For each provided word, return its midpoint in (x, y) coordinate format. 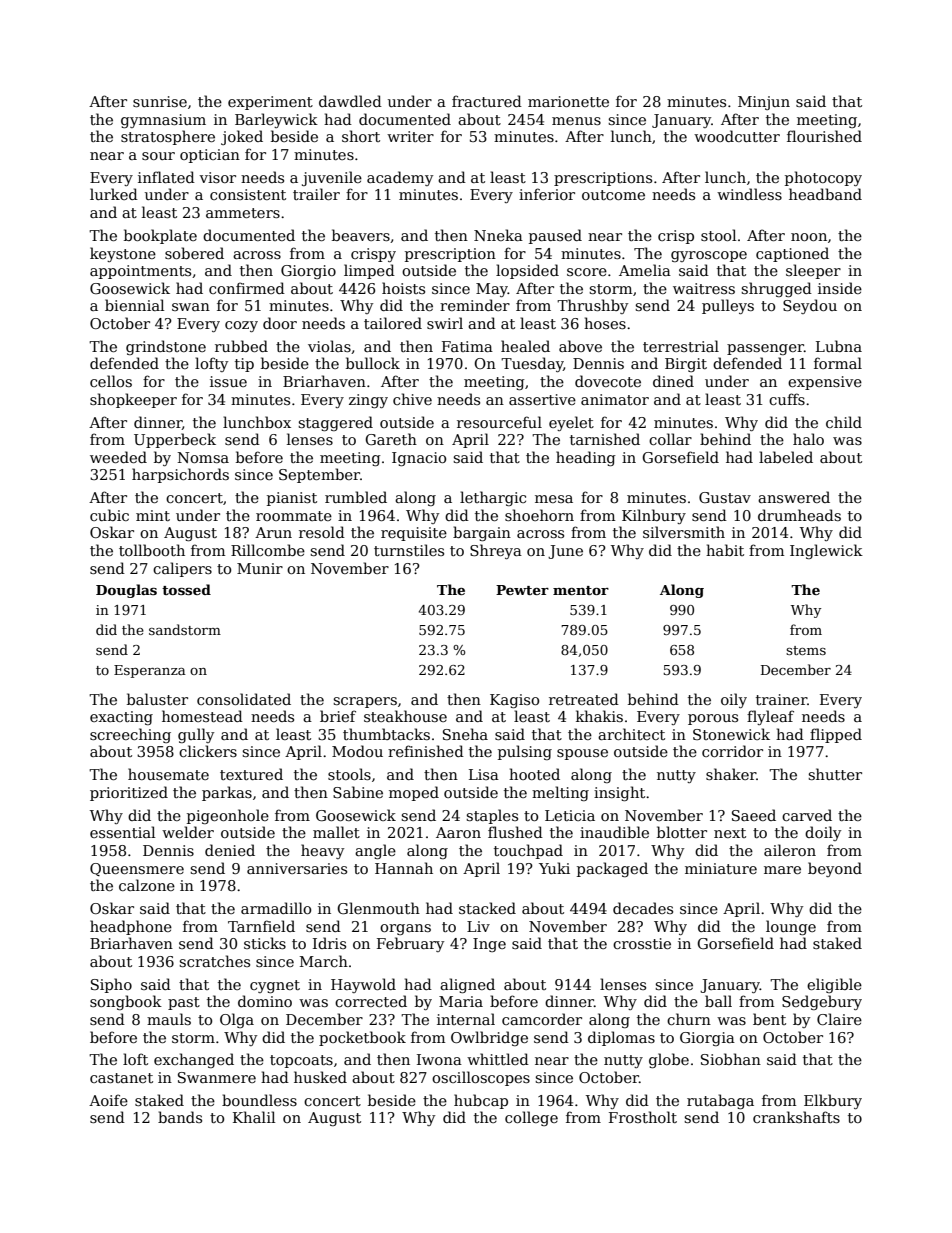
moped (414, 793)
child (844, 422)
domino (265, 1001)
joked (242, 137)
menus (576, 121)
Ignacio (419, 459)
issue (228, 381)
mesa (554, 499)
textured (251, 774)
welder (188, 832)
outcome (613, 195)
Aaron (458, 832)
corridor (732, 751)
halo (808, 439)
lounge (791, 927)
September (319, 475)
